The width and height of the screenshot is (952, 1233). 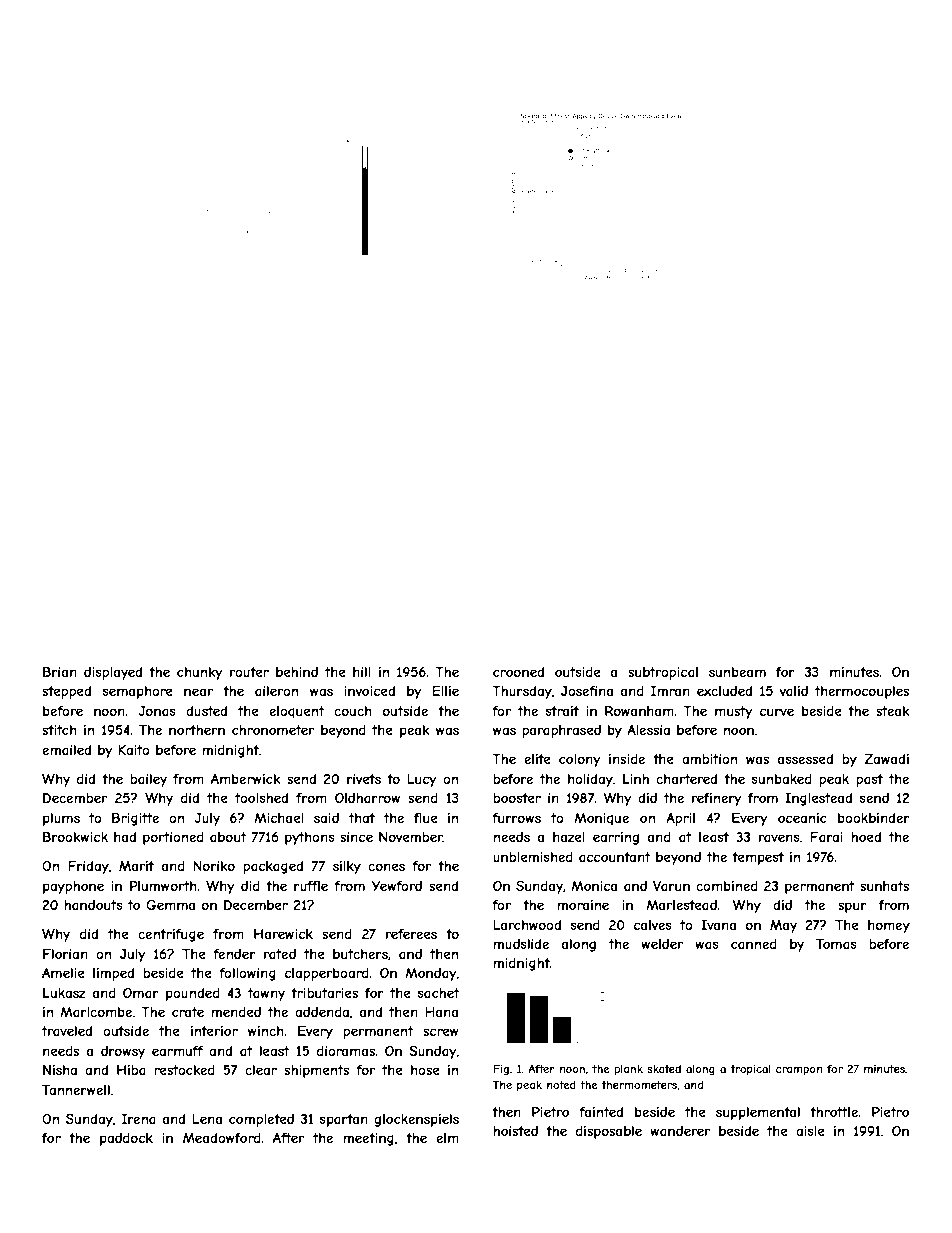 I want to click on past, so click(x=869, y=780).
